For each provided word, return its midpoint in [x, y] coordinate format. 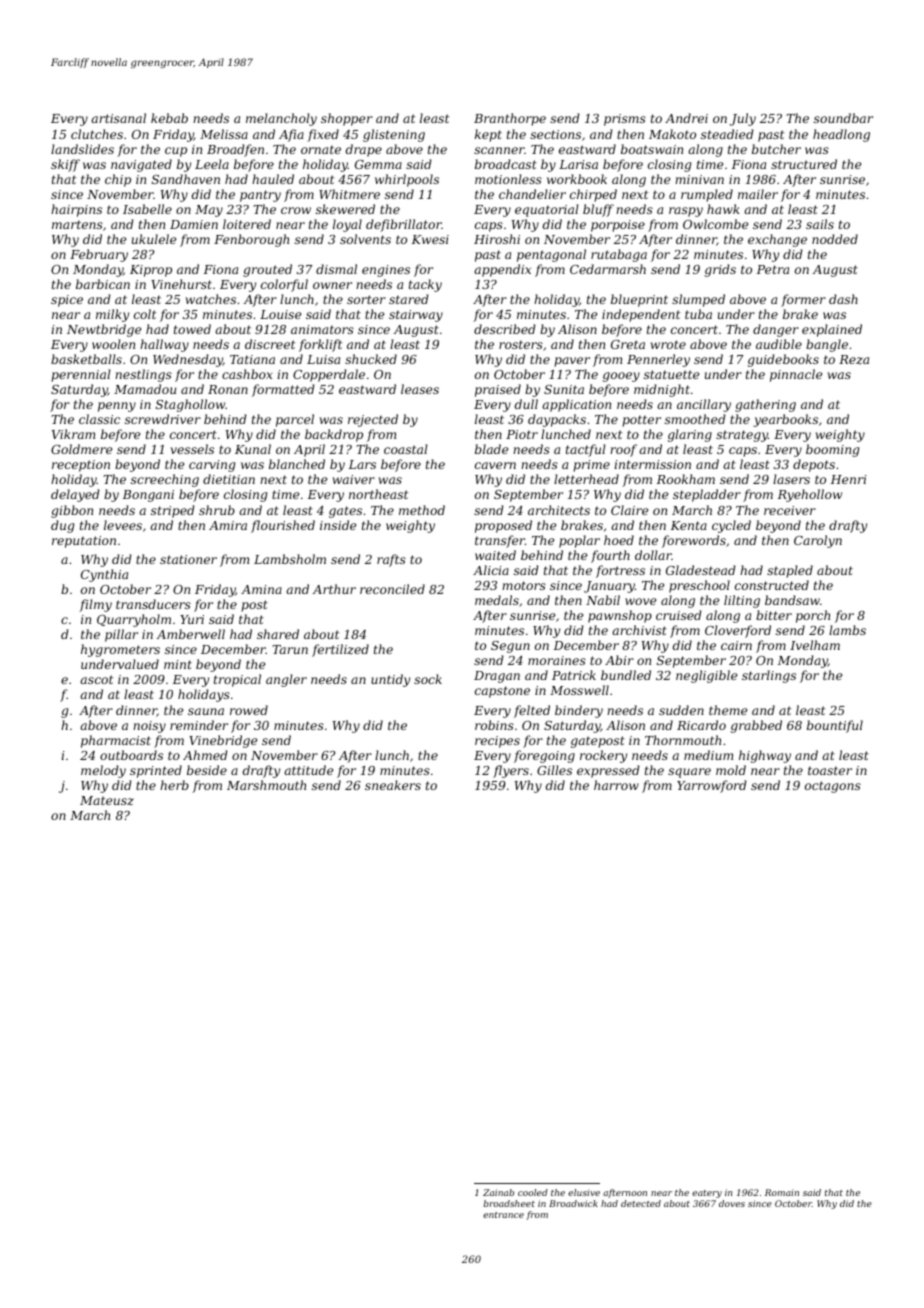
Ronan [228, 389]
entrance [503, 1215]
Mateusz [107, 800]
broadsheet [509, 1203]
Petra [773, 269]
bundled [626, 675]
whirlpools [407, 180]
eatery [707, 1194]
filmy [95, 605]
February [99, 255]
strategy [742, 436]
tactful [586, 450]
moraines [557, 660]
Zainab [498, 1192]
